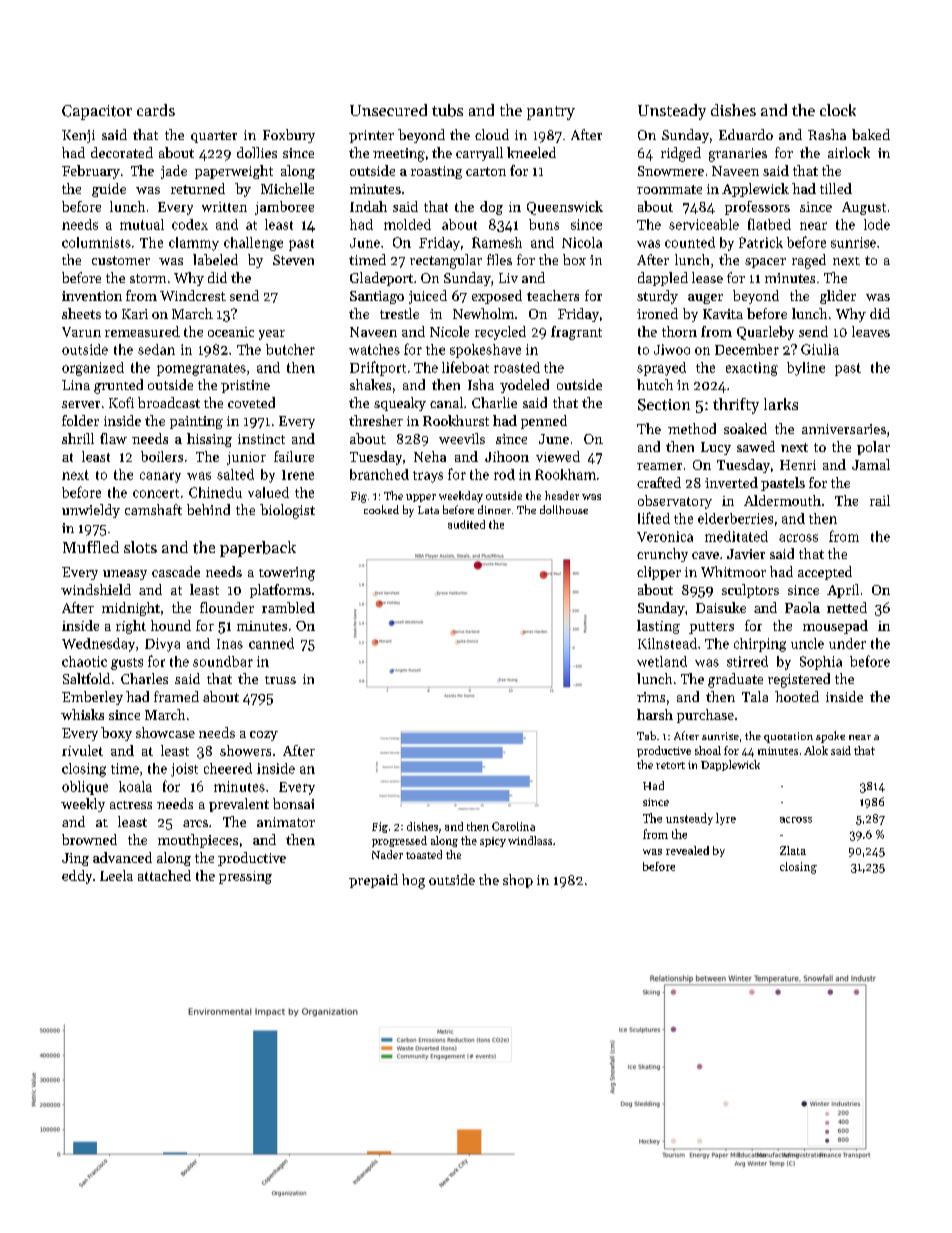  What do you see at coordinates (844, 429) in the screenshot?
I see `anniversaries` at bounding box center [844, 429].
